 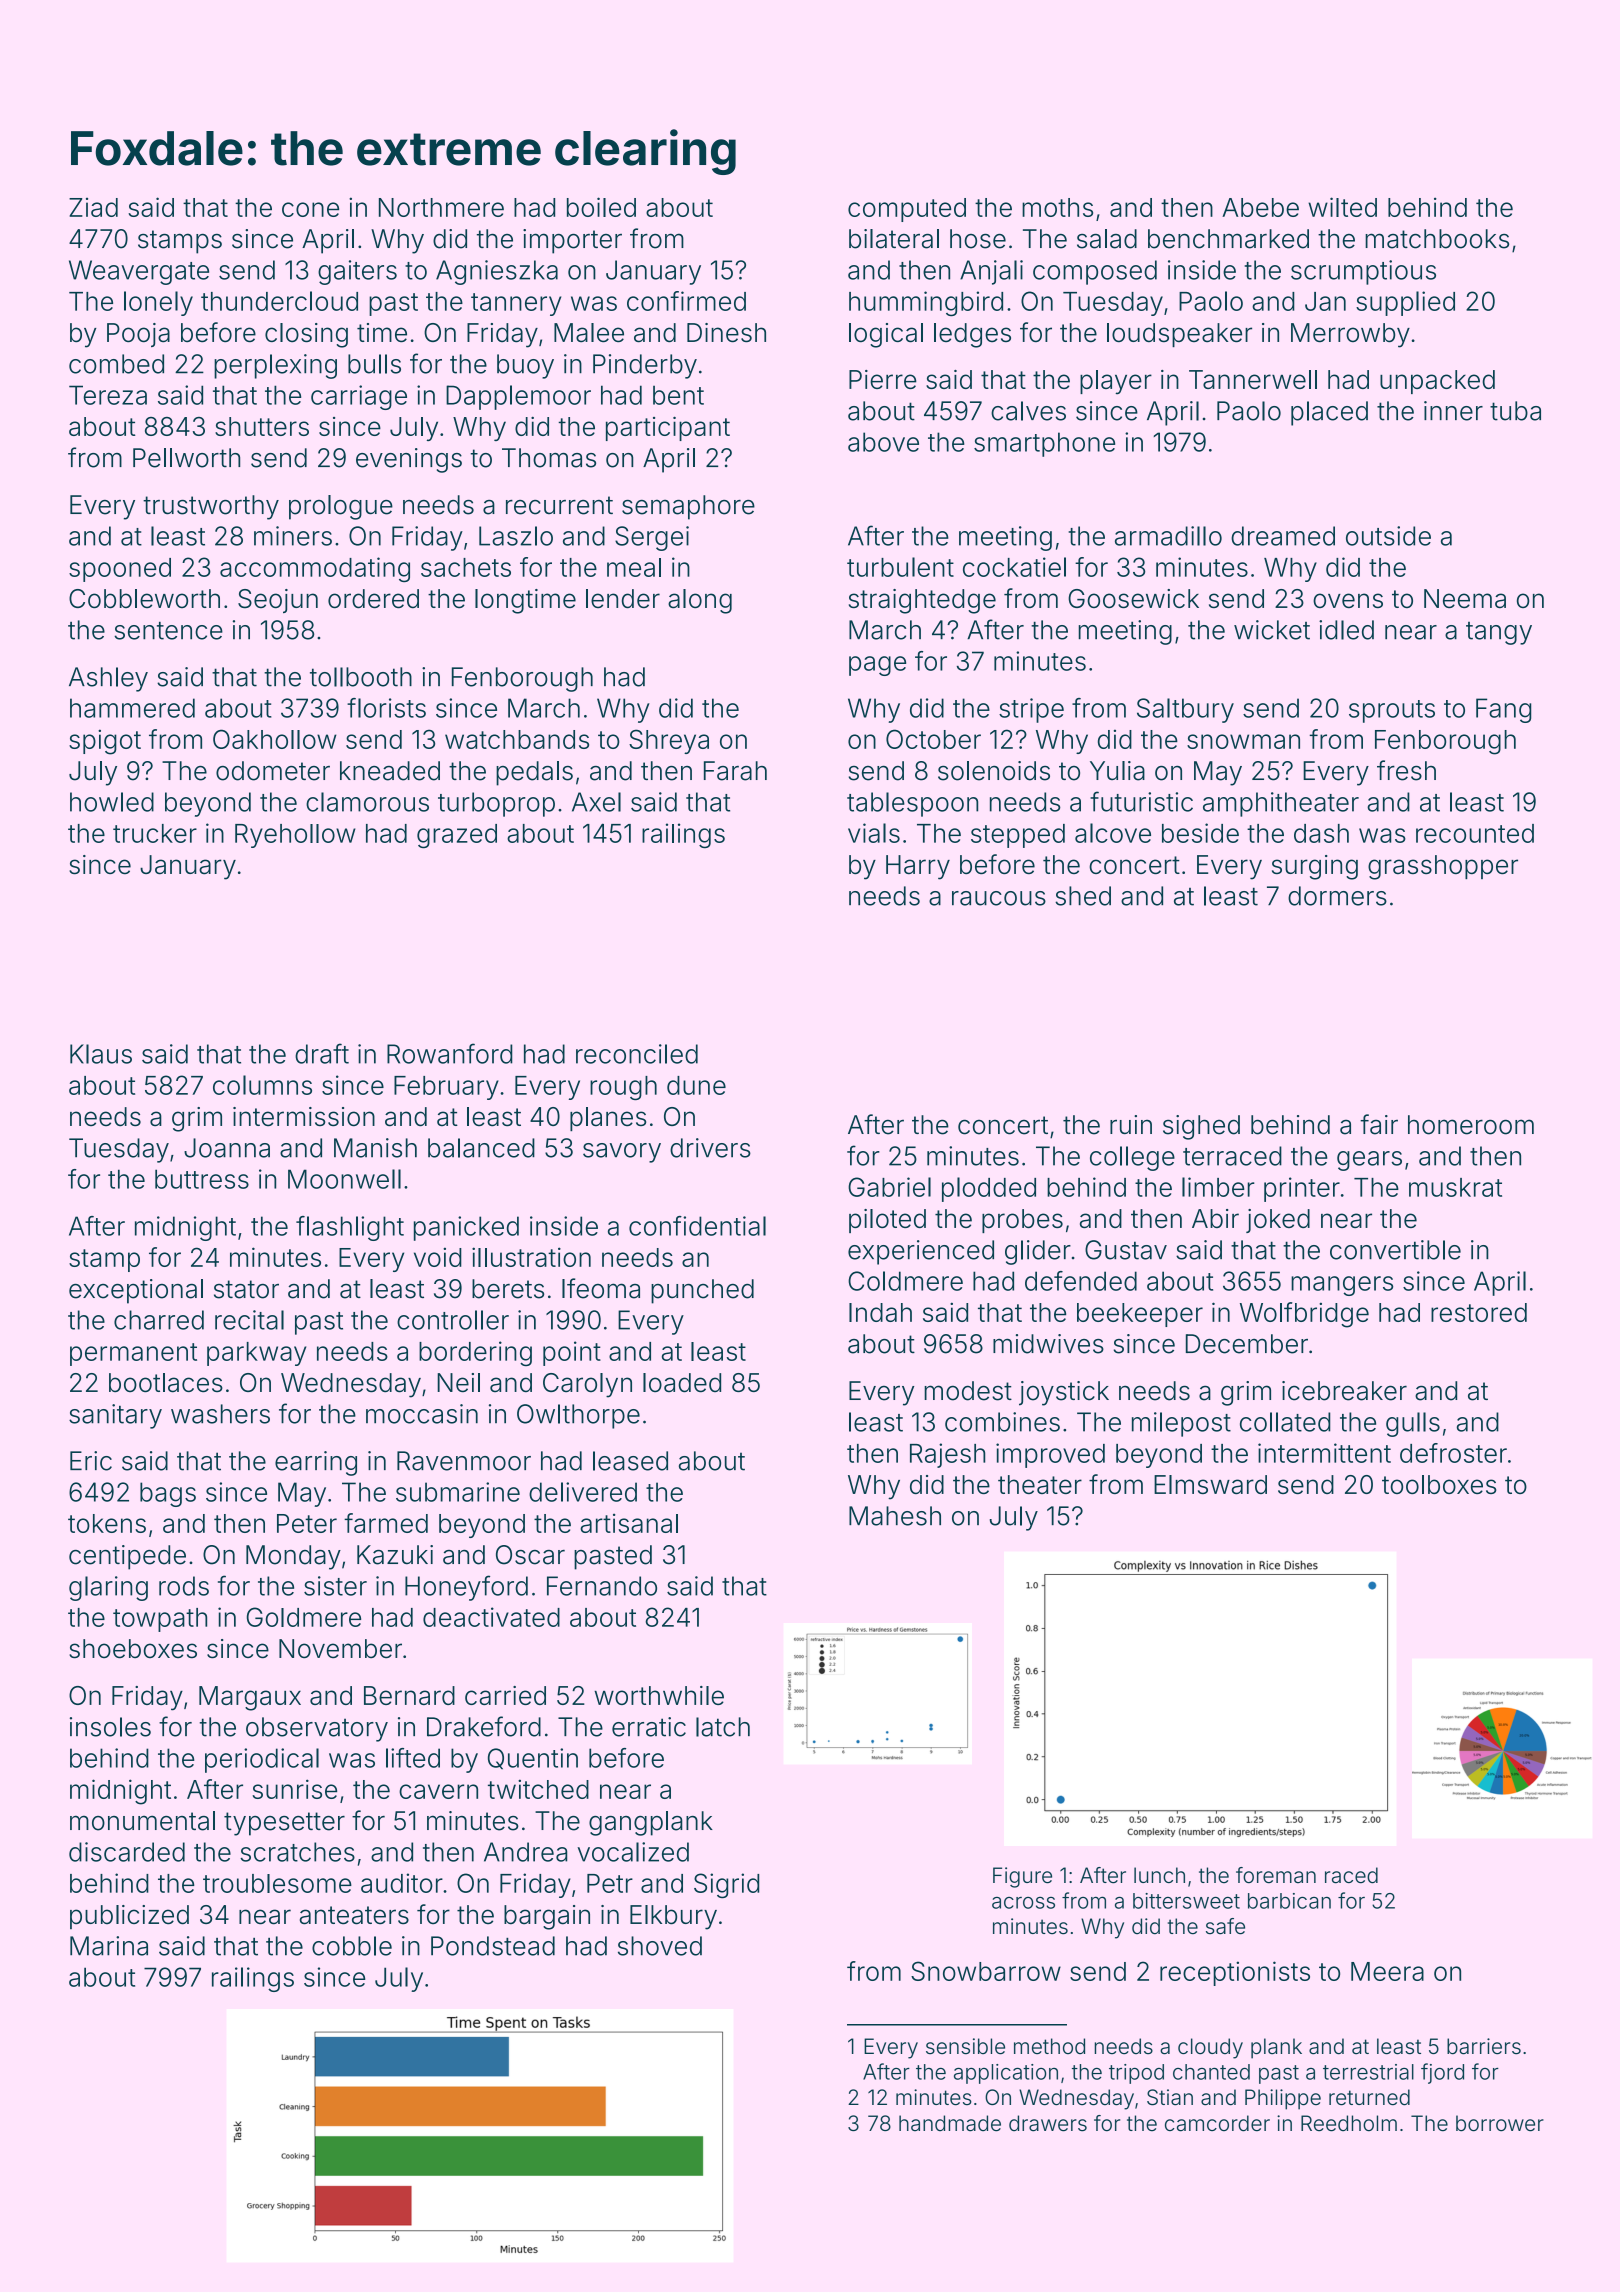 What do you see at coordinates (354, 1915) in the document?
I see `anteaters` at bounding box center [354, 1915].
